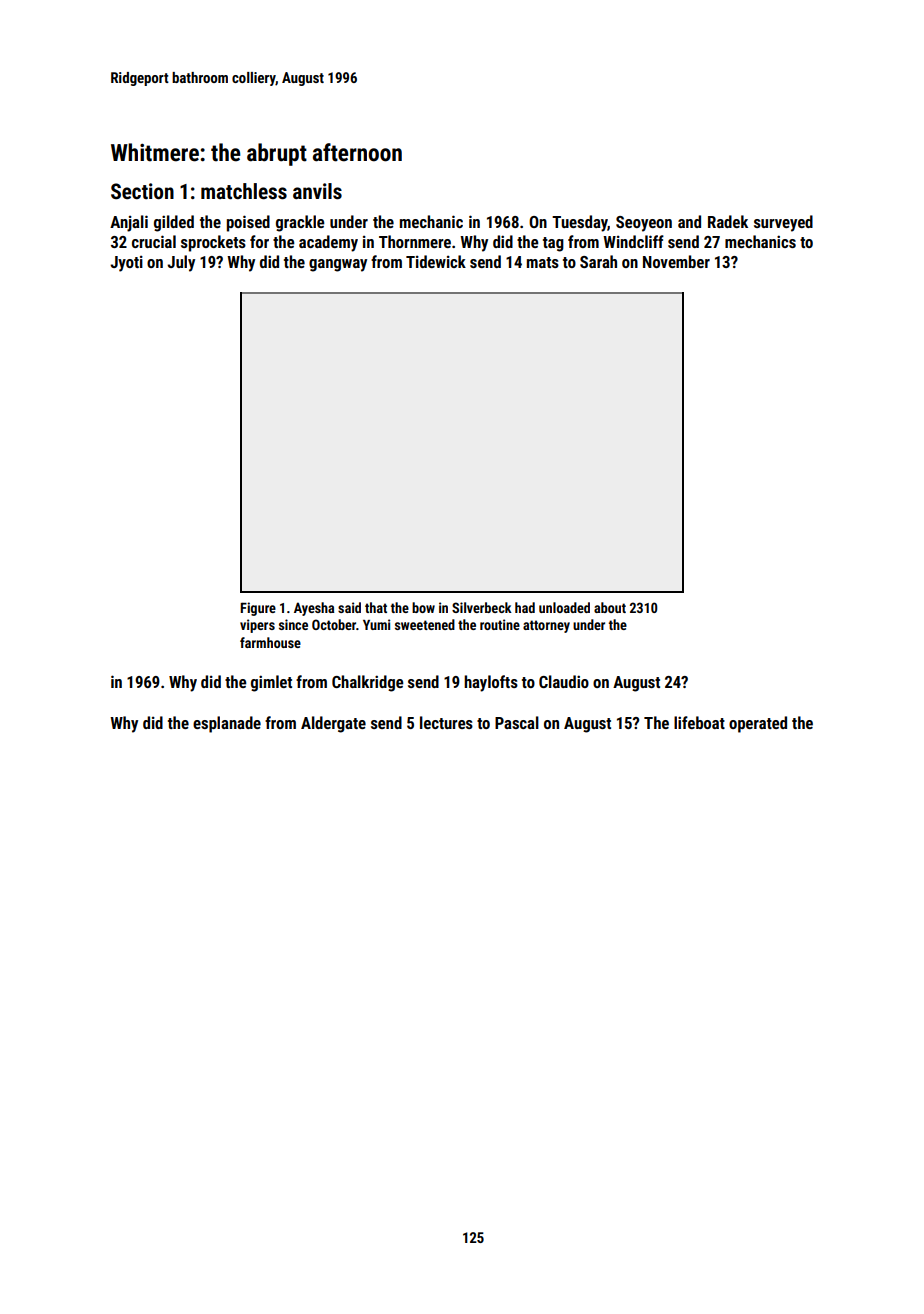  Describe the element at coordinates (543, 262) in the document. I see `mats` at that location.
